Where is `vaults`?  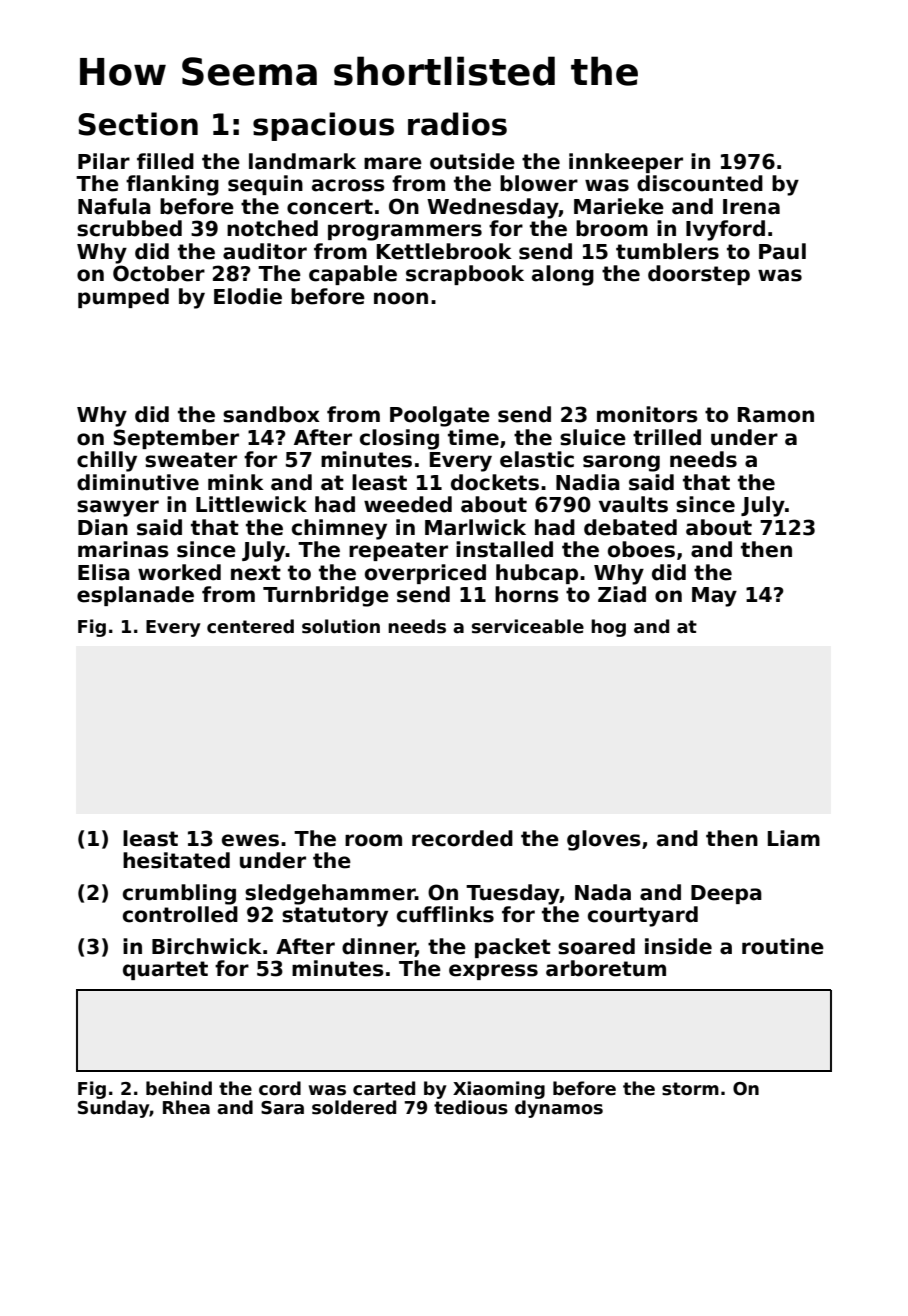 vaults is located at coordinates (633, 504).
